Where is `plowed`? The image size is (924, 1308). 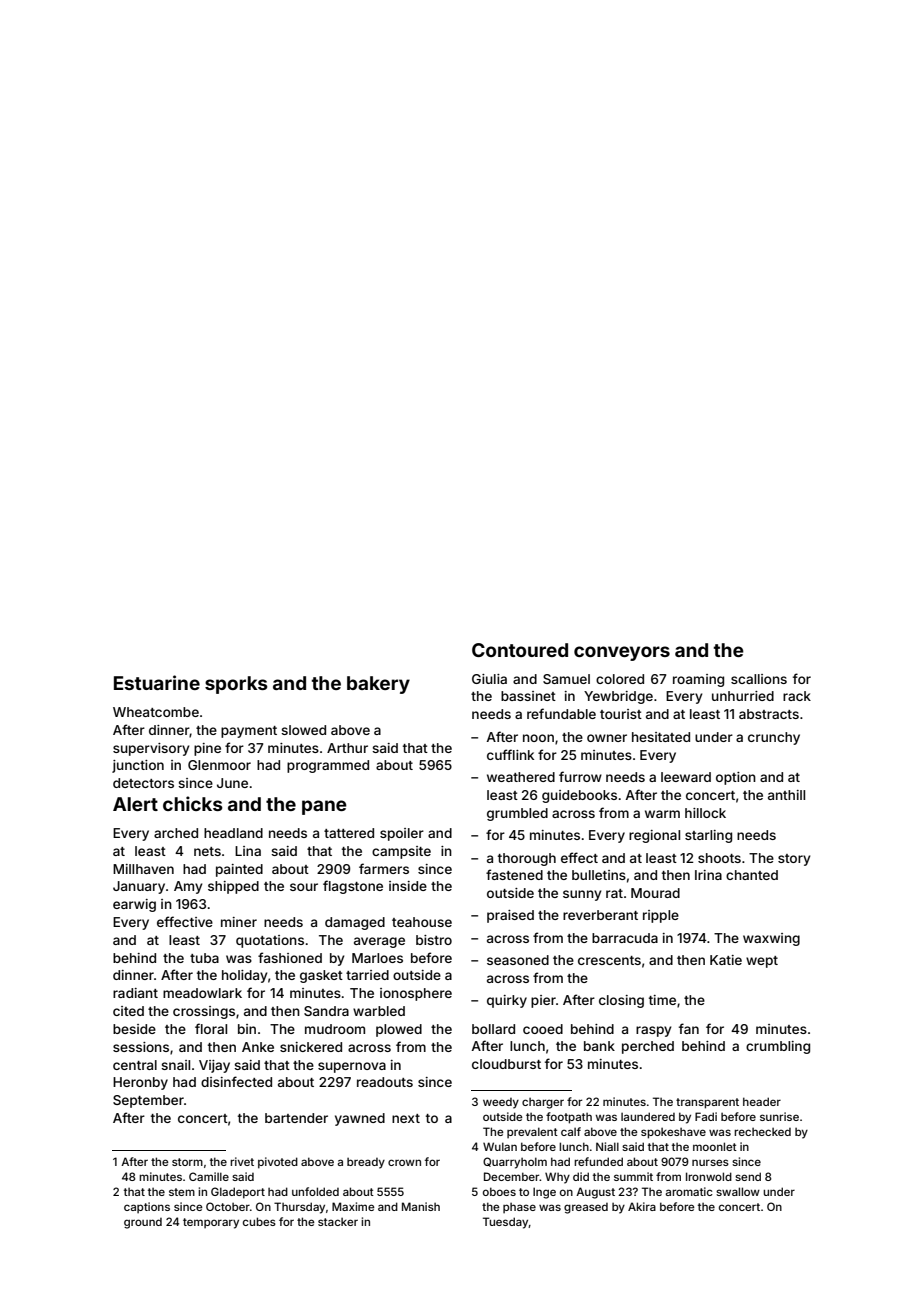 plowed is located at coordinates (399, 1030).
